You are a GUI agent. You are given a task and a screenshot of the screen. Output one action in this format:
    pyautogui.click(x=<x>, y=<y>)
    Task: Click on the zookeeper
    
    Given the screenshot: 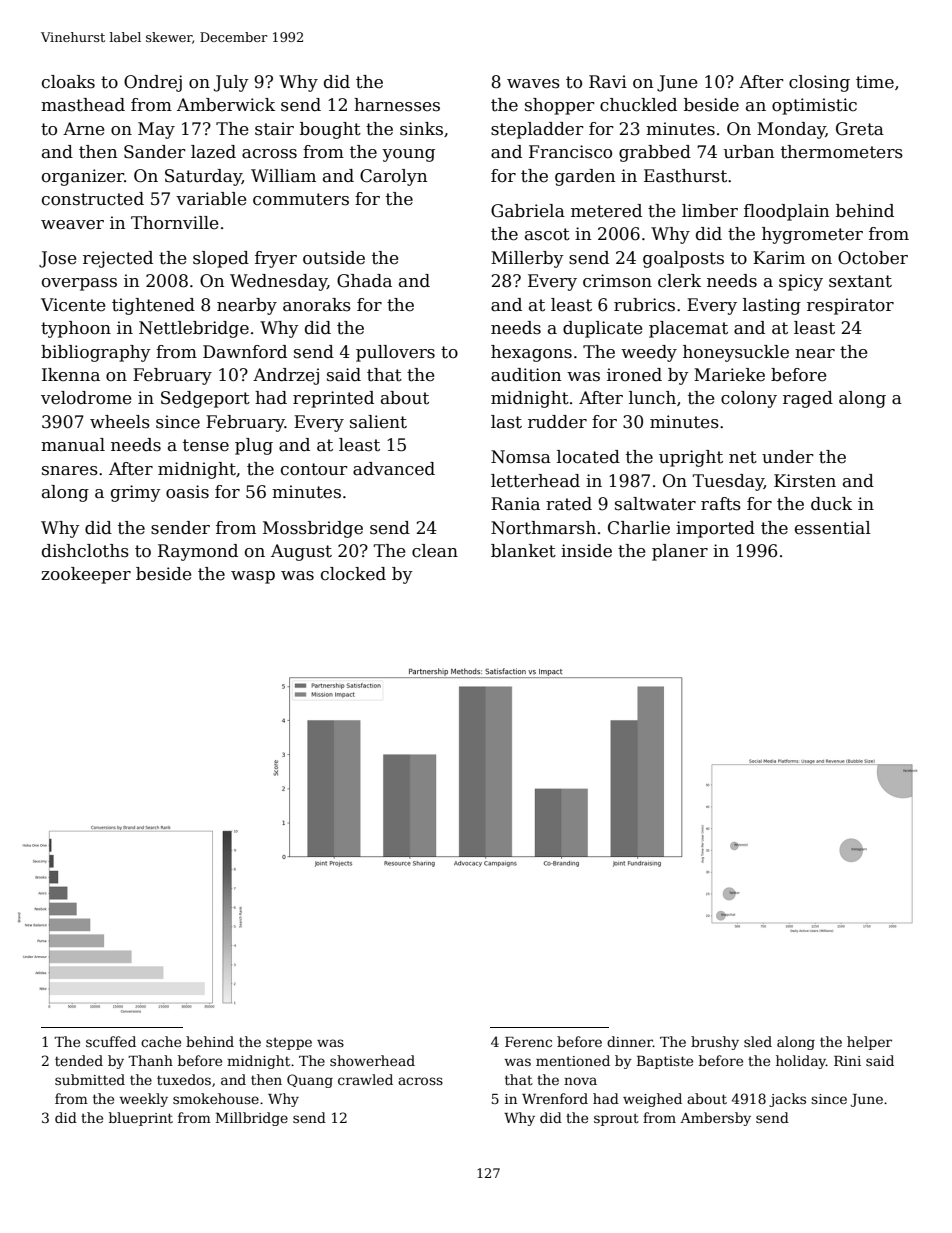 What is the action you would take?
    pyautogui.click(x=86, y=575)
